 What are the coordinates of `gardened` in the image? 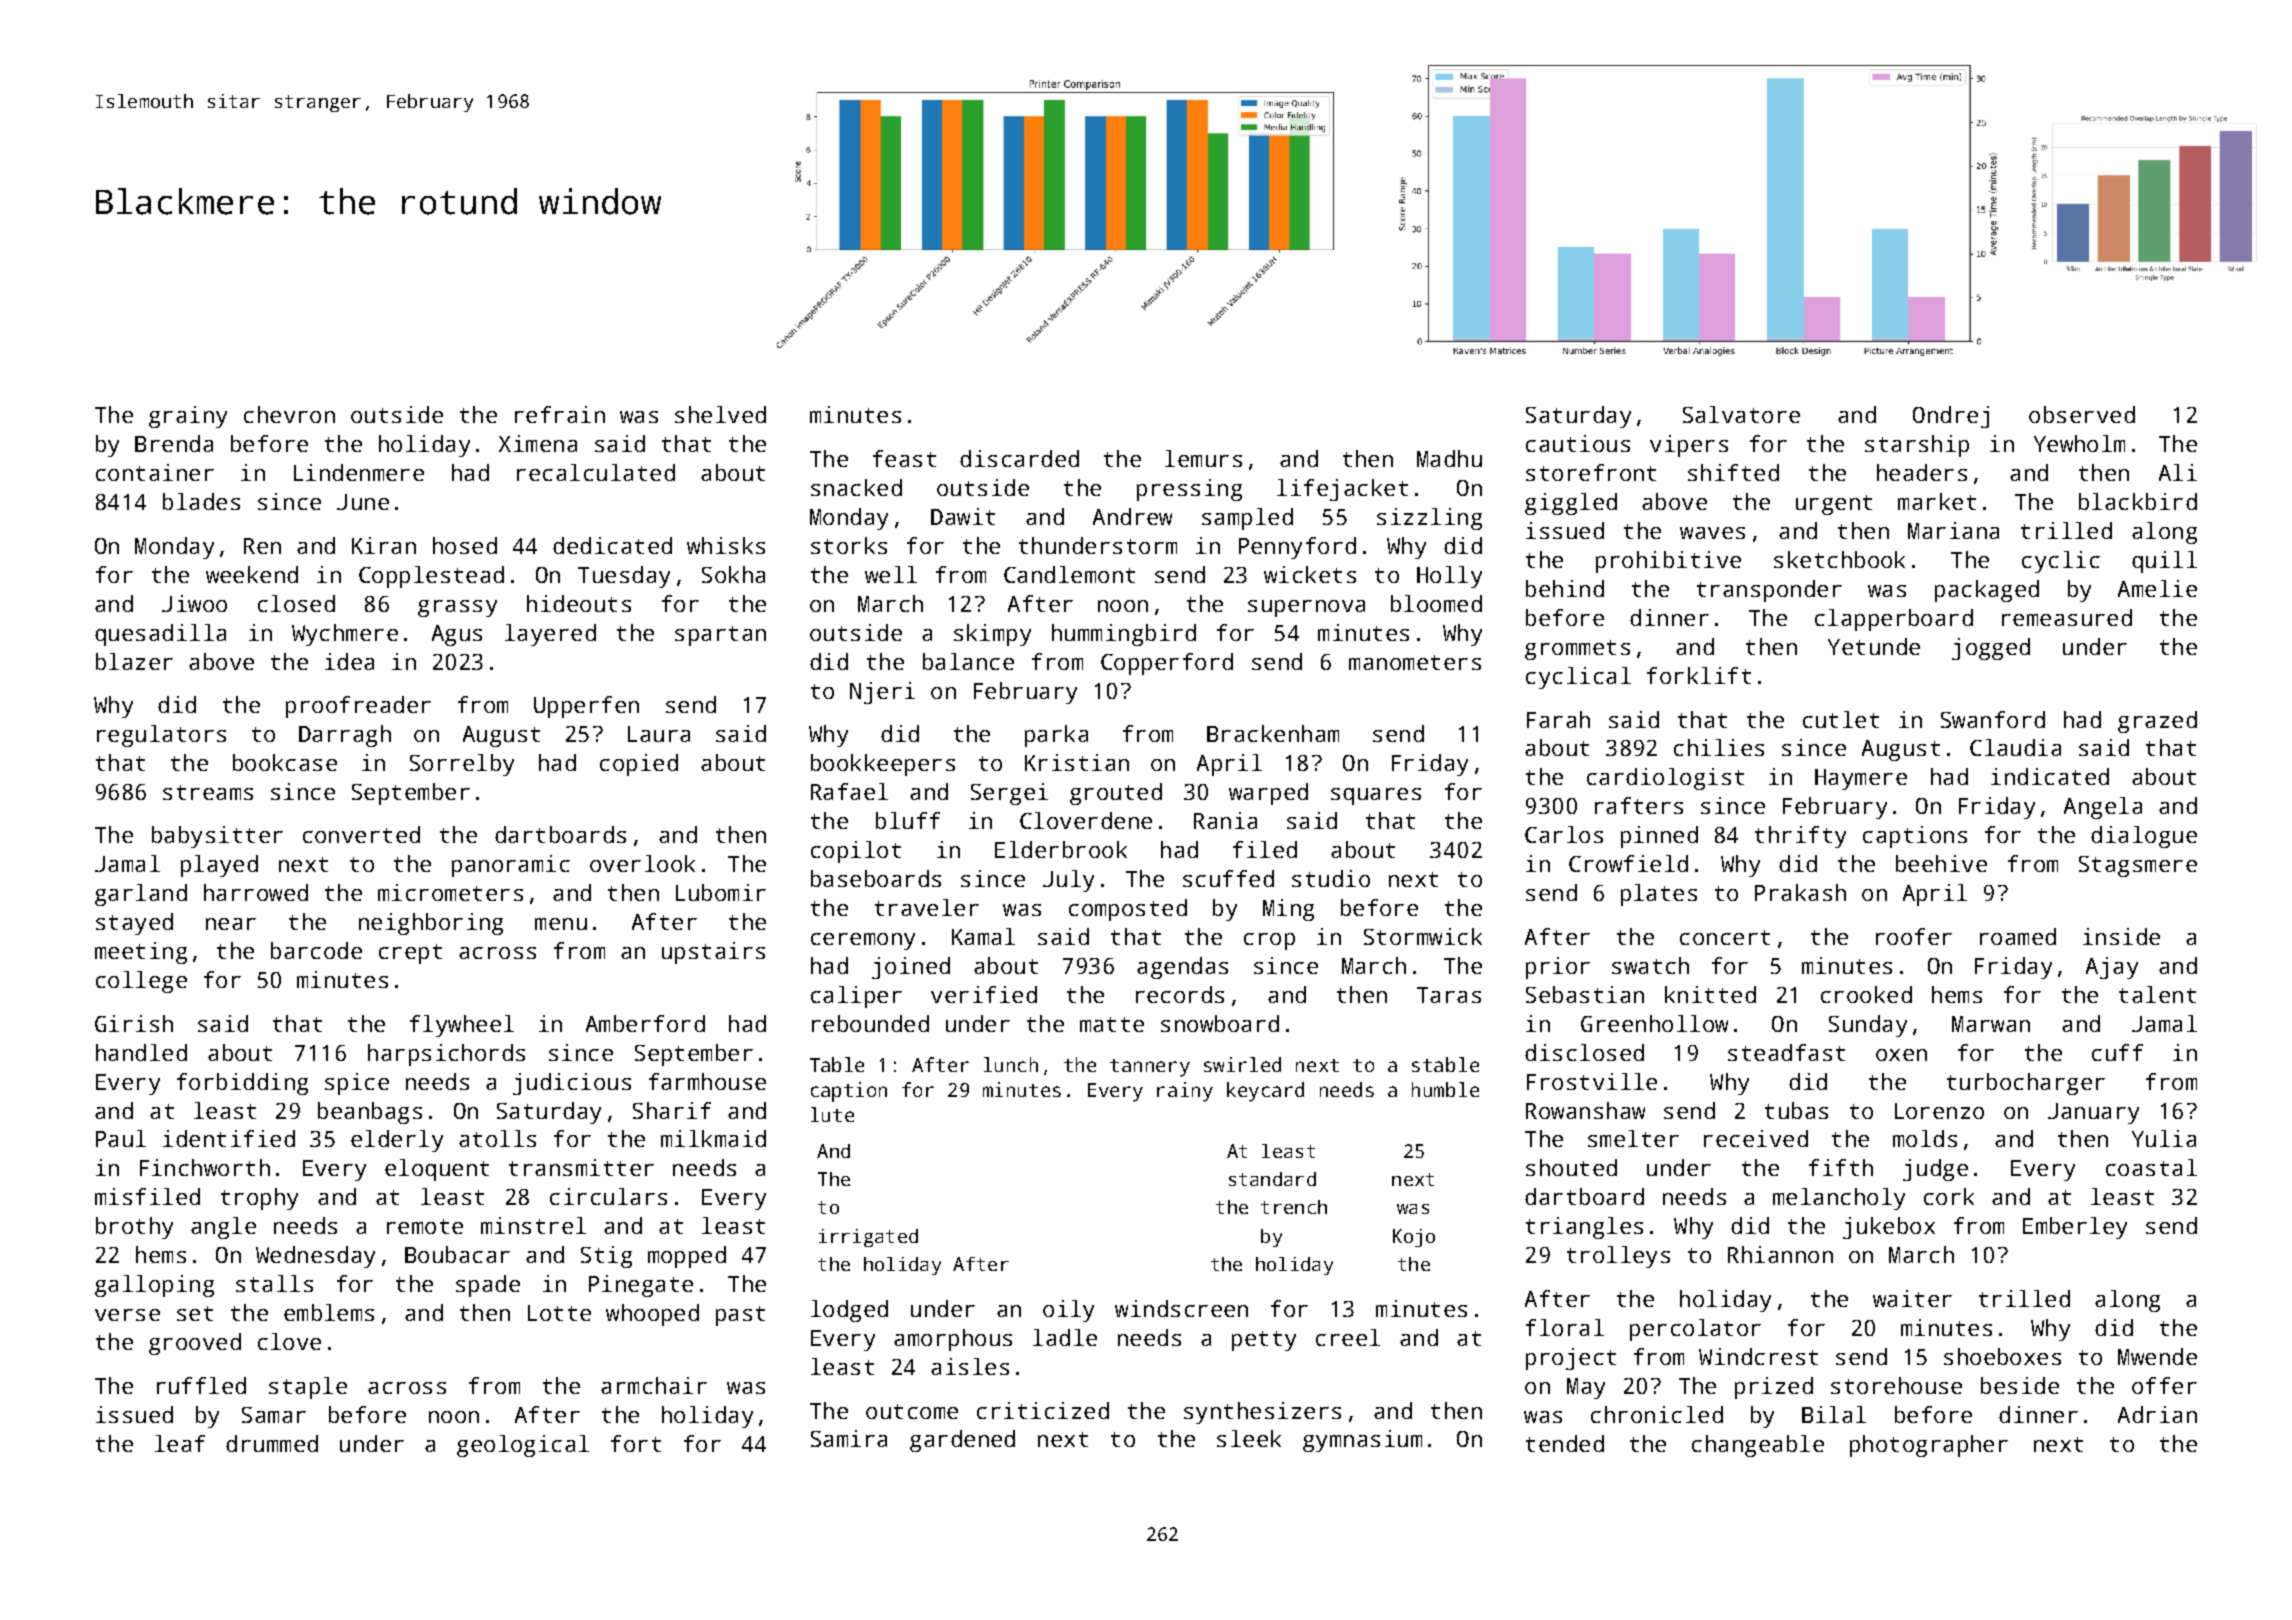 It's located at (962, 1441).
